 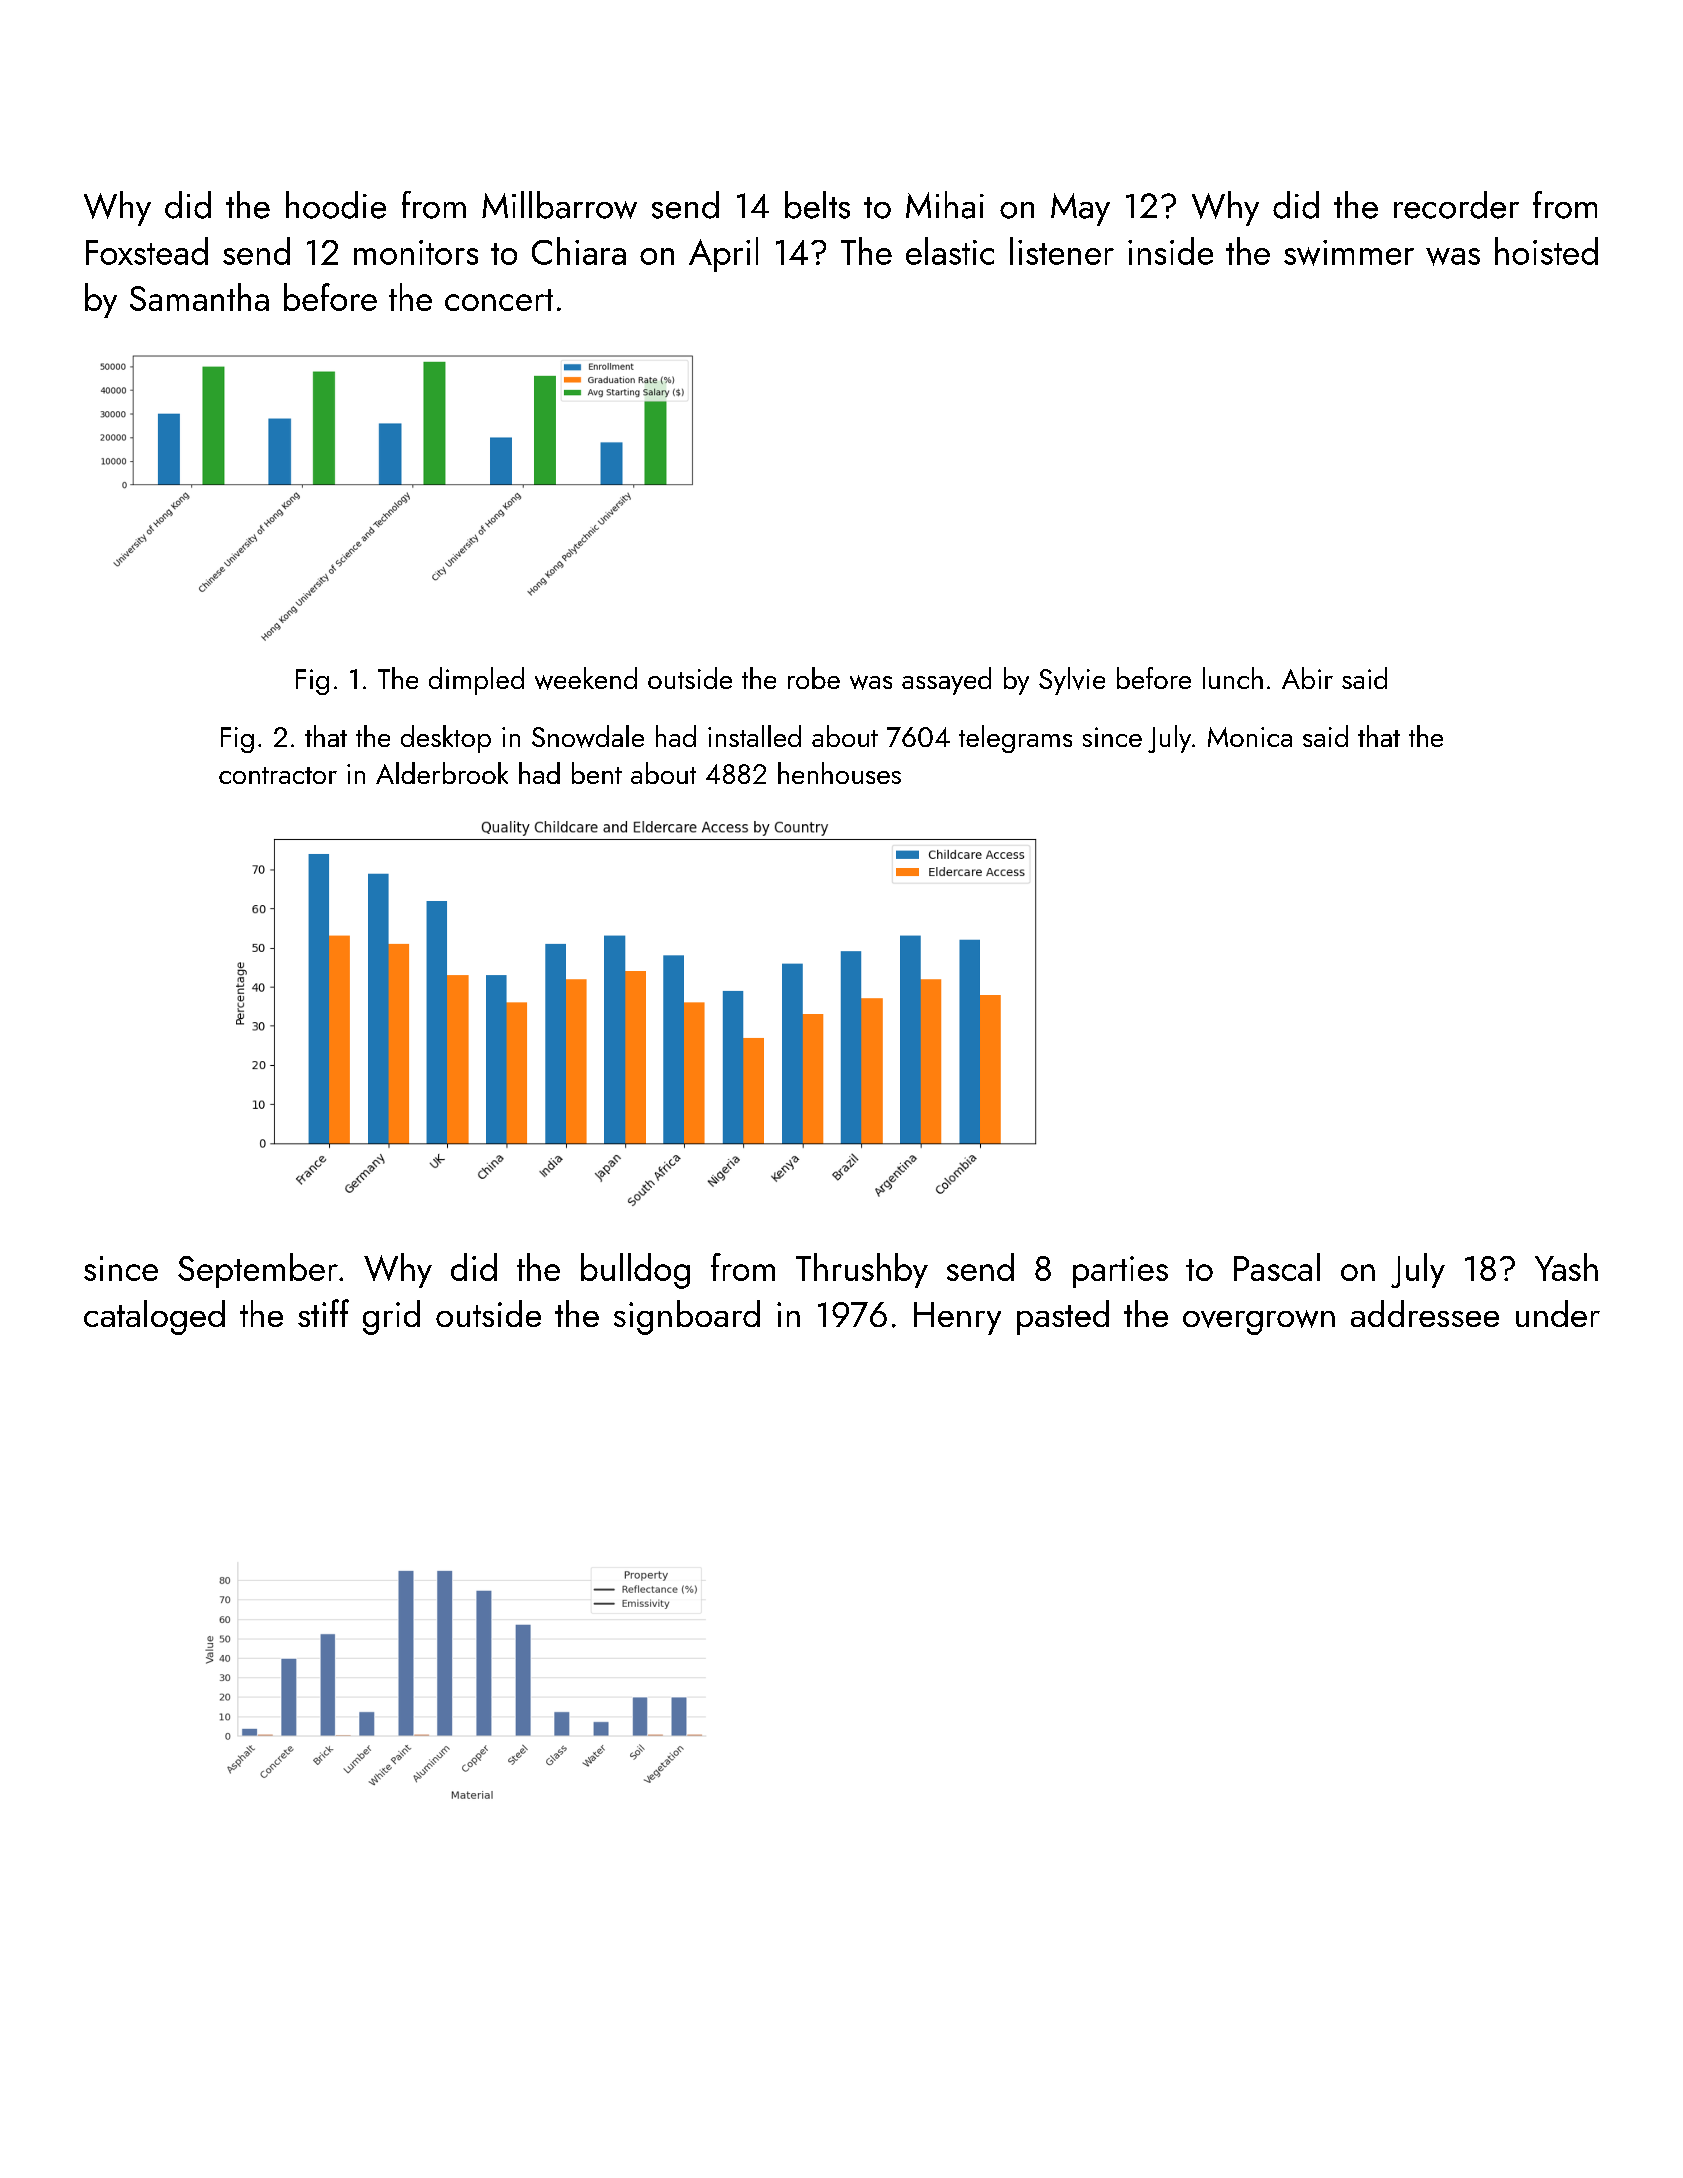 What do you see at coordinates (687, 1317) in the page?
I see `signboard` at bounding box center [687, 1317].
